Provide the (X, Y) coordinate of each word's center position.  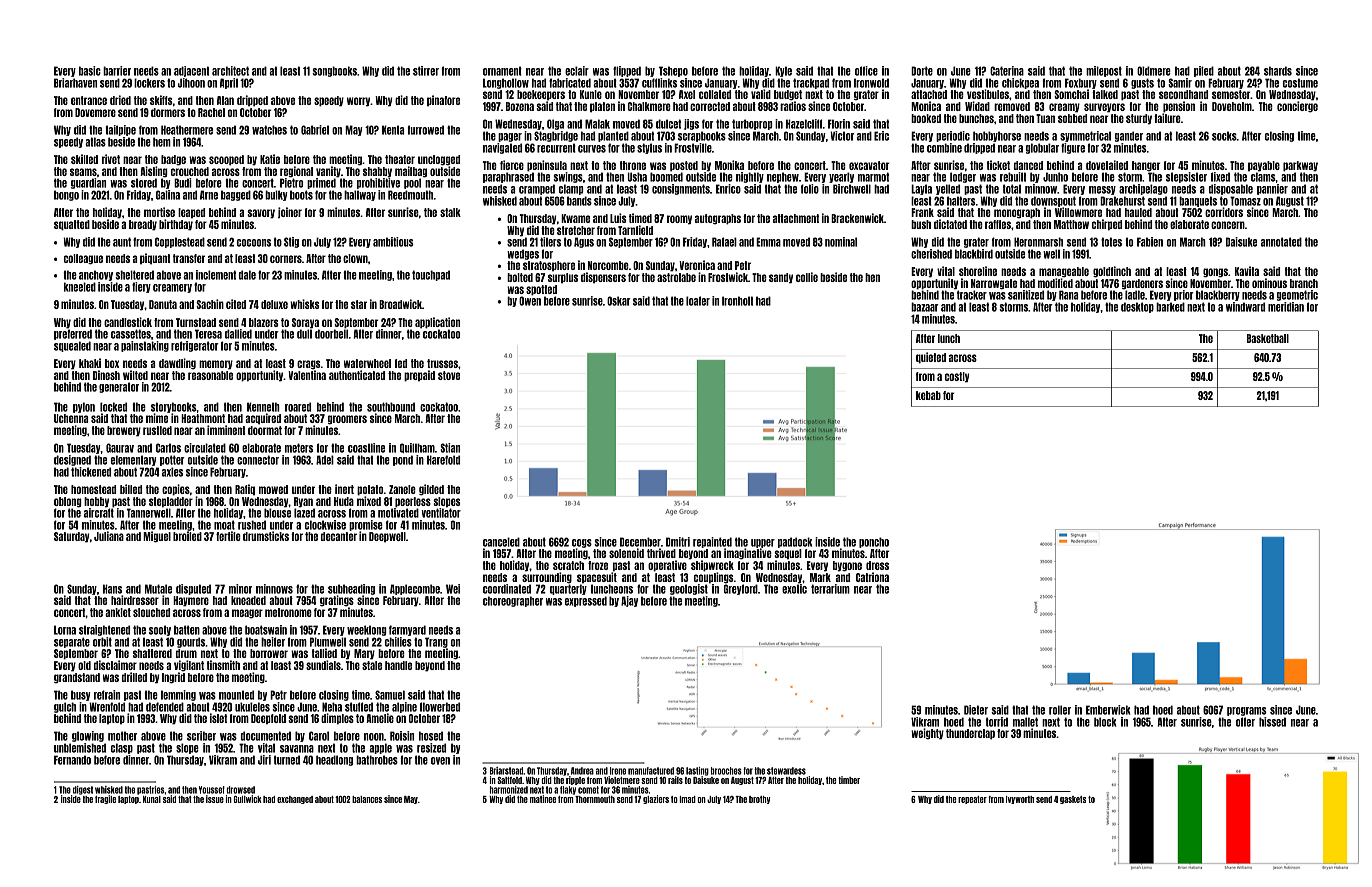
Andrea (582, 771)
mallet (1025, 722)
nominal (841, 242)
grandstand (77, 678)
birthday (176, 225)
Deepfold (268, 719)
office (866, 71)
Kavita (1247, 271)
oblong (68, 502)
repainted (712, 542)
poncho (874, 542)
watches (269, 130)
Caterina (1007, 71)
